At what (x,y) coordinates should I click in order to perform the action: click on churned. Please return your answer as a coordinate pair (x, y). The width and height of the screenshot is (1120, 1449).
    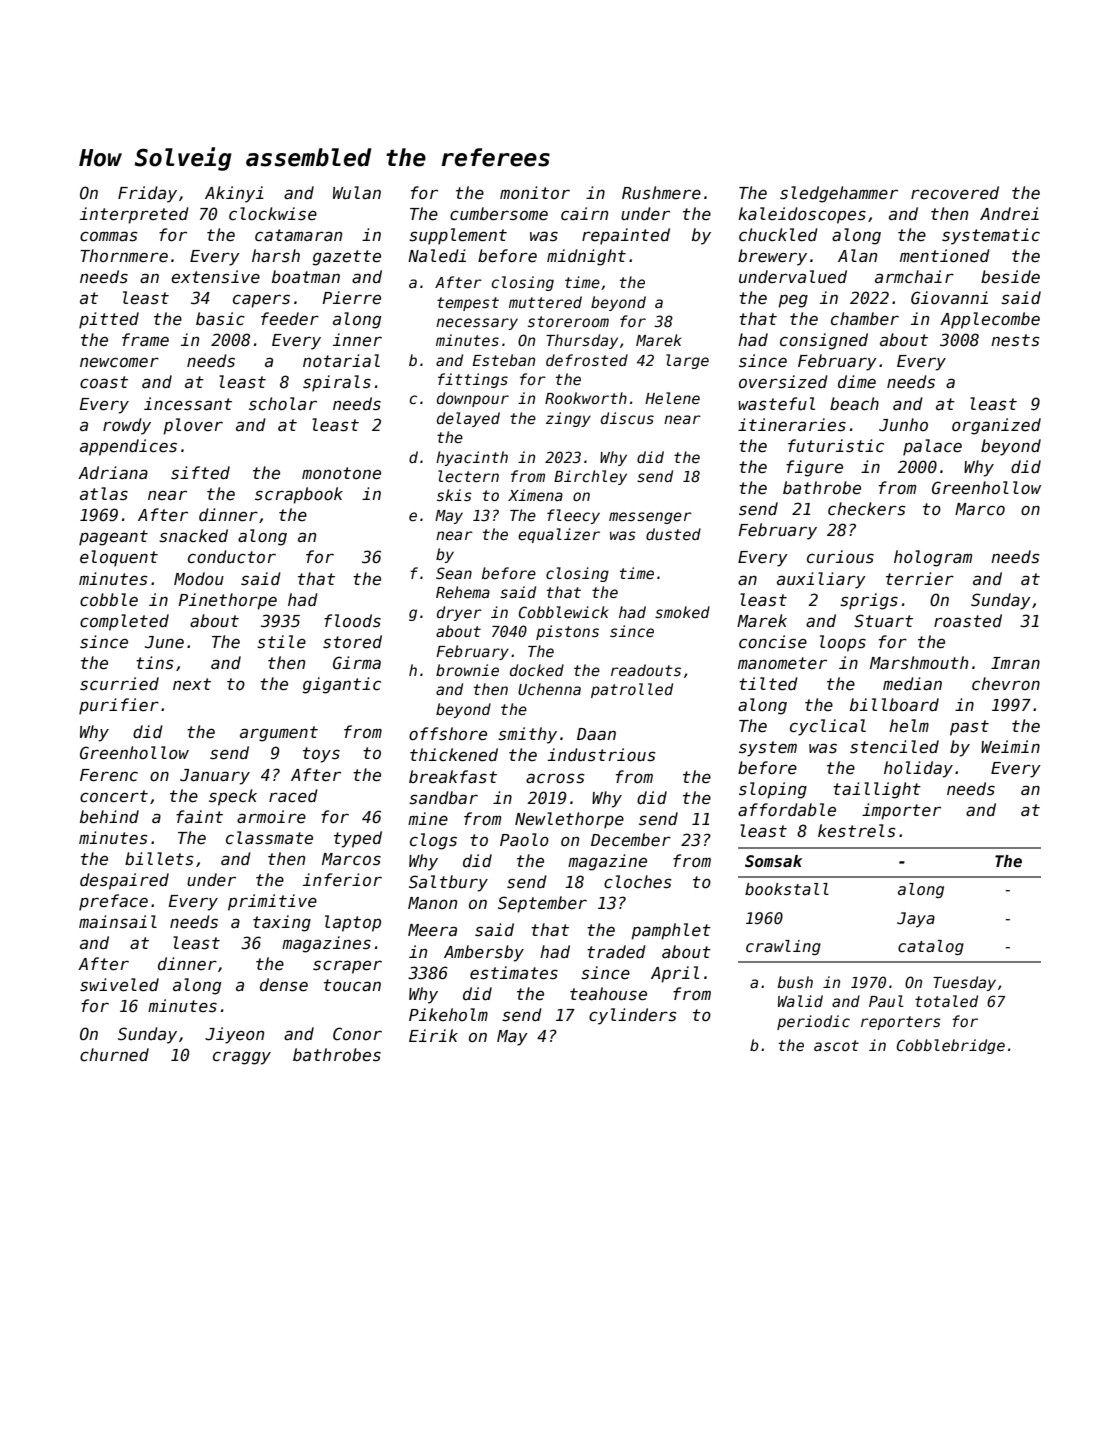
    Looking at the image, I should click on (114, 1054).
